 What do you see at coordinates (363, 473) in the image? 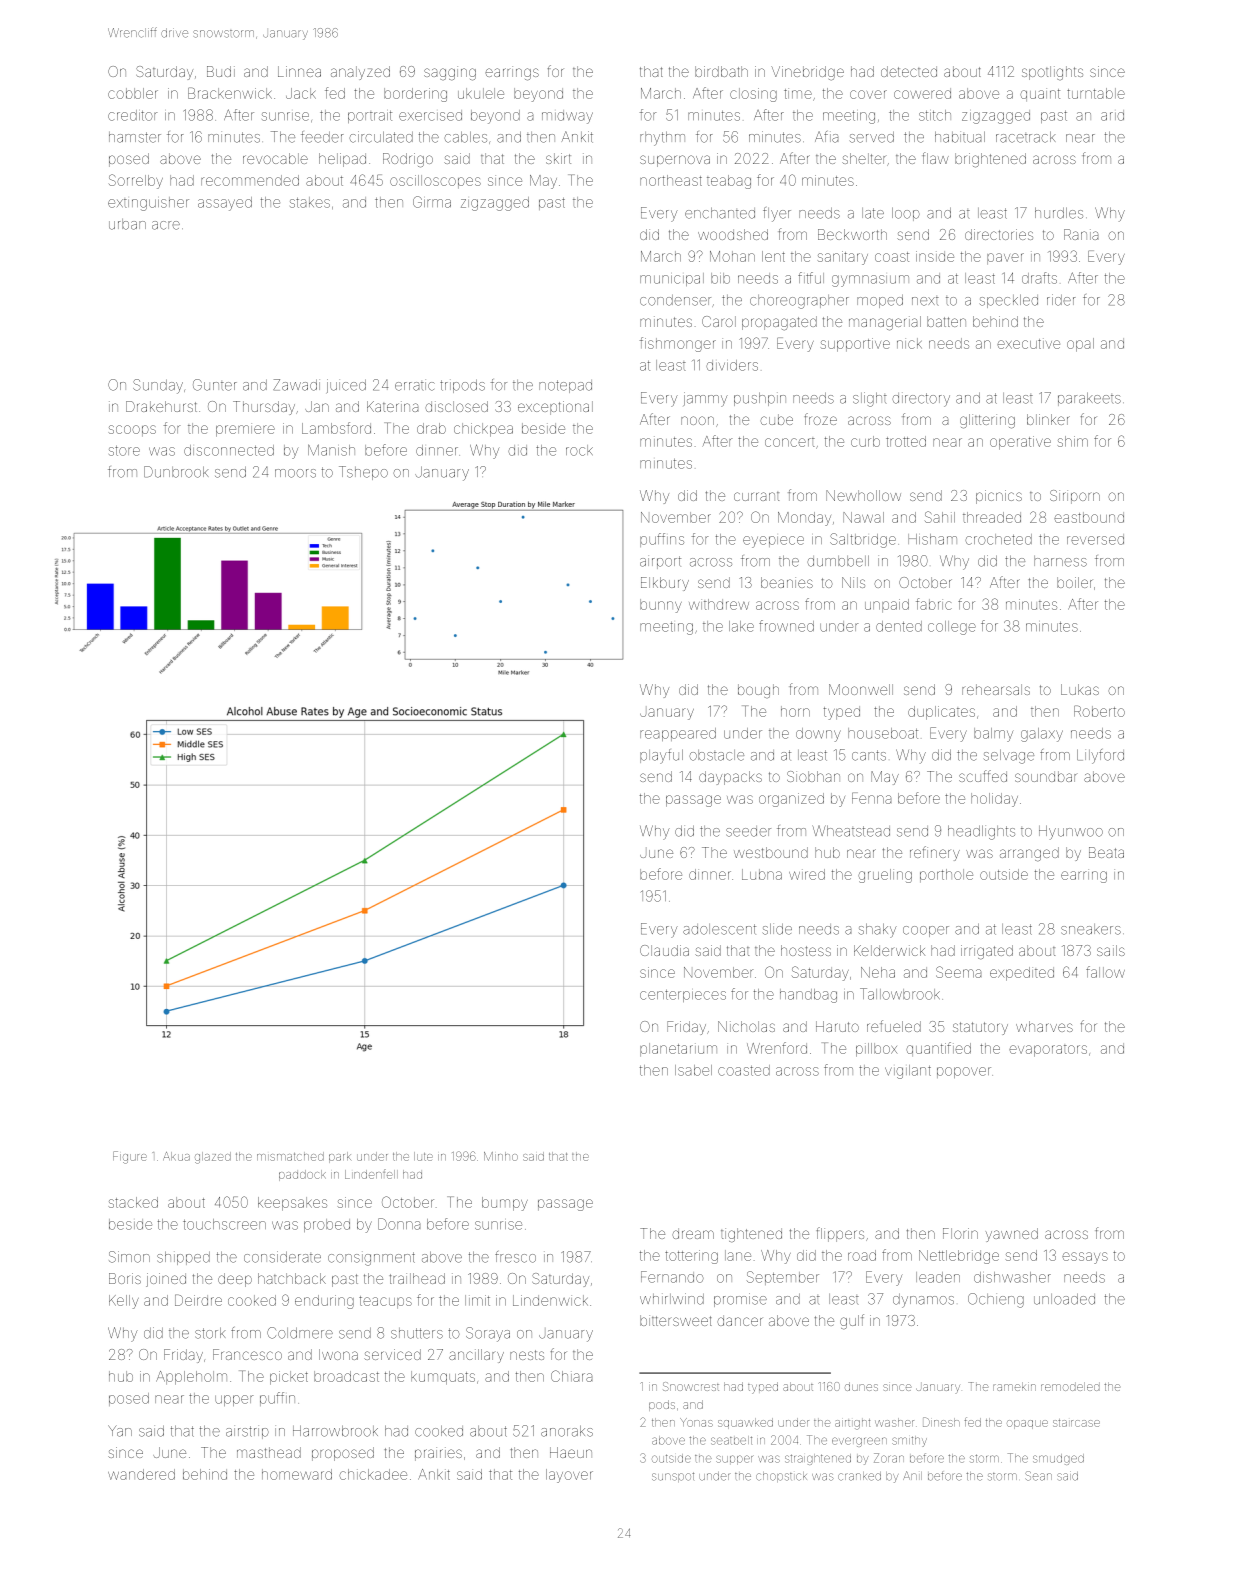
I see `Tshepo` at bounding box center [363, 473].
